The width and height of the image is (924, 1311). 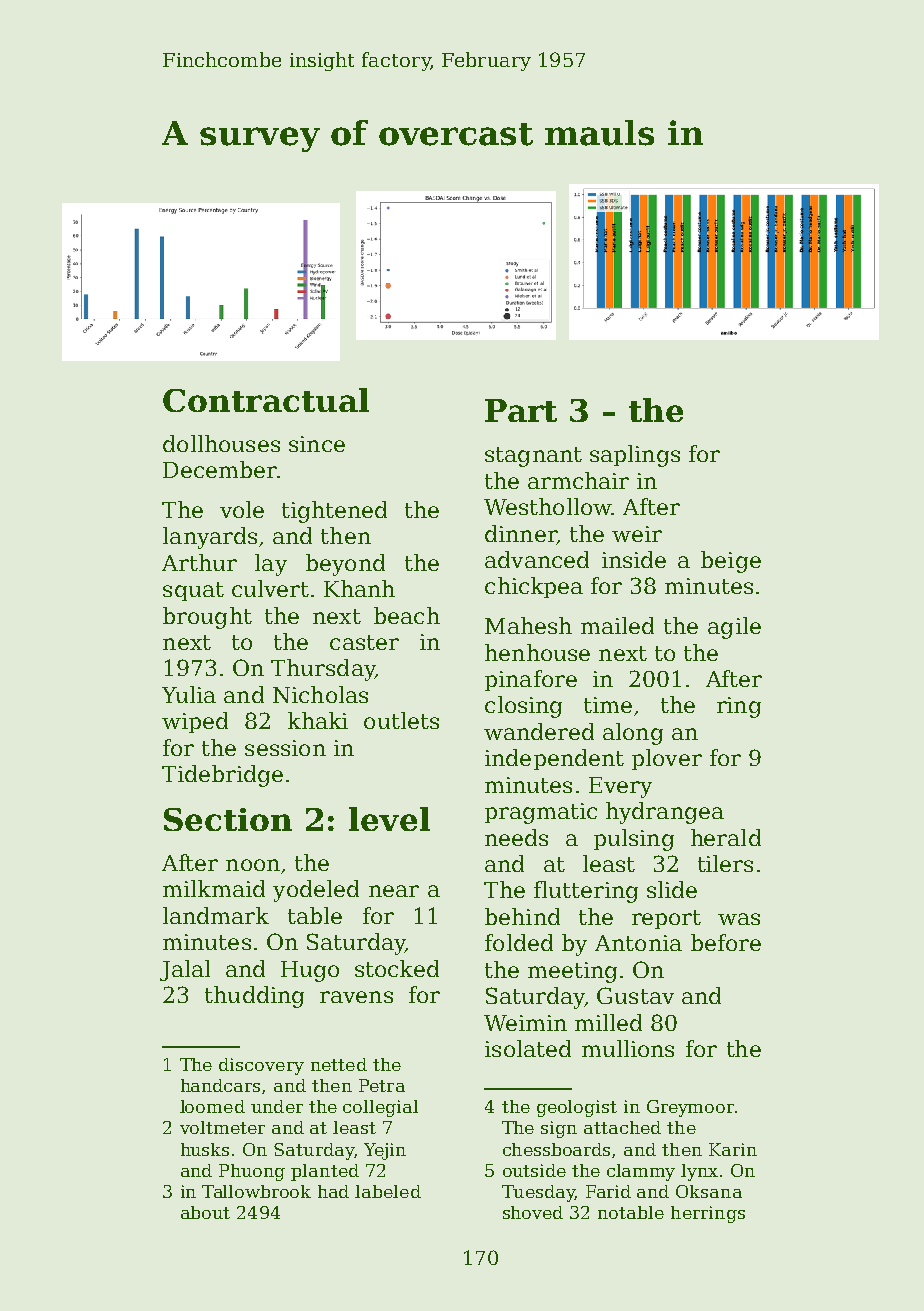 What do you see at coordinates (516, 837) in the image?
I see `needs` at bounding box center [516, 837].
